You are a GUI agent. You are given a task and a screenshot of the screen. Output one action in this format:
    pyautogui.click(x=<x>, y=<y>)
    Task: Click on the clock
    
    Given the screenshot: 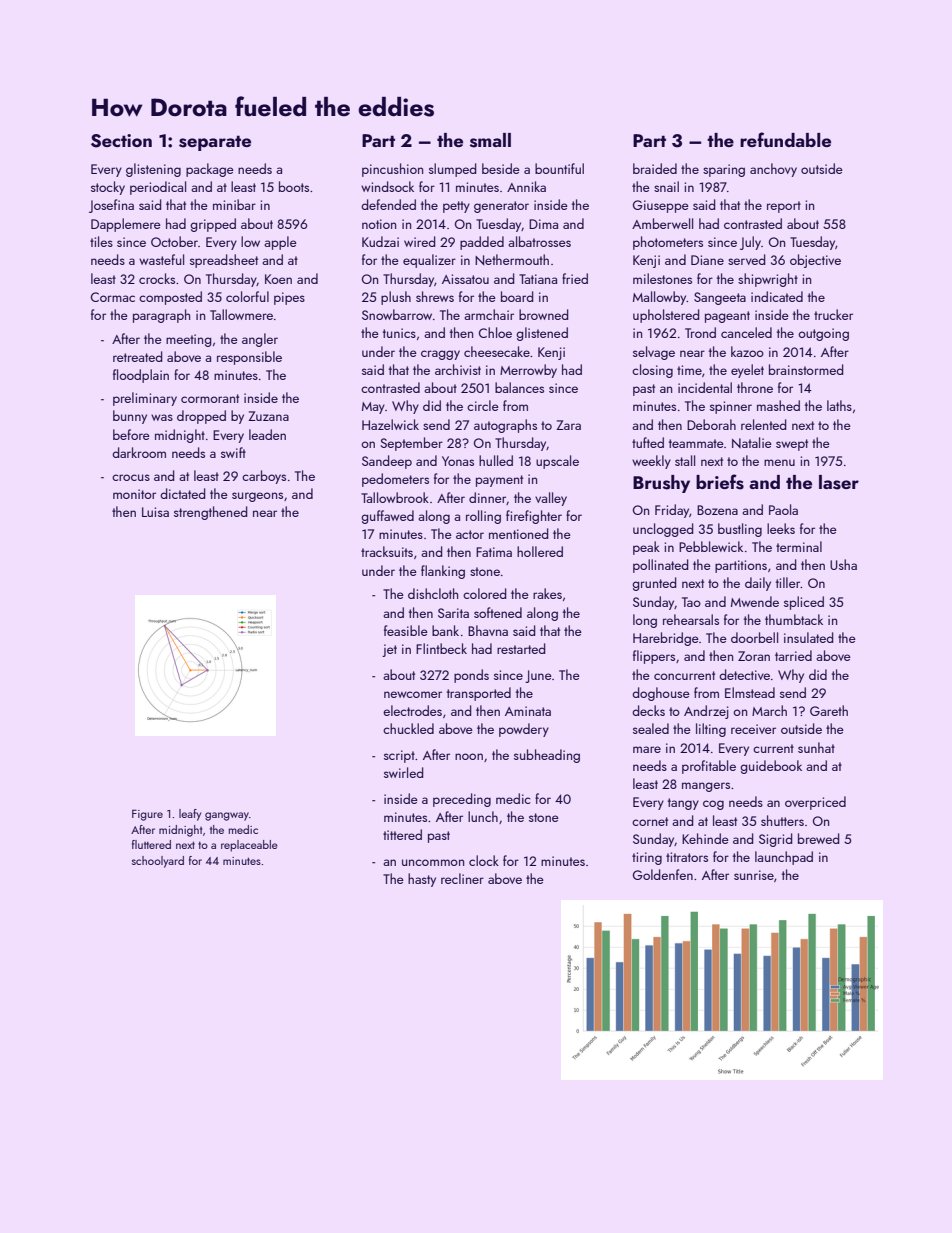 What is the action you would take?
    pyautogui.click(x=484, y=860)
